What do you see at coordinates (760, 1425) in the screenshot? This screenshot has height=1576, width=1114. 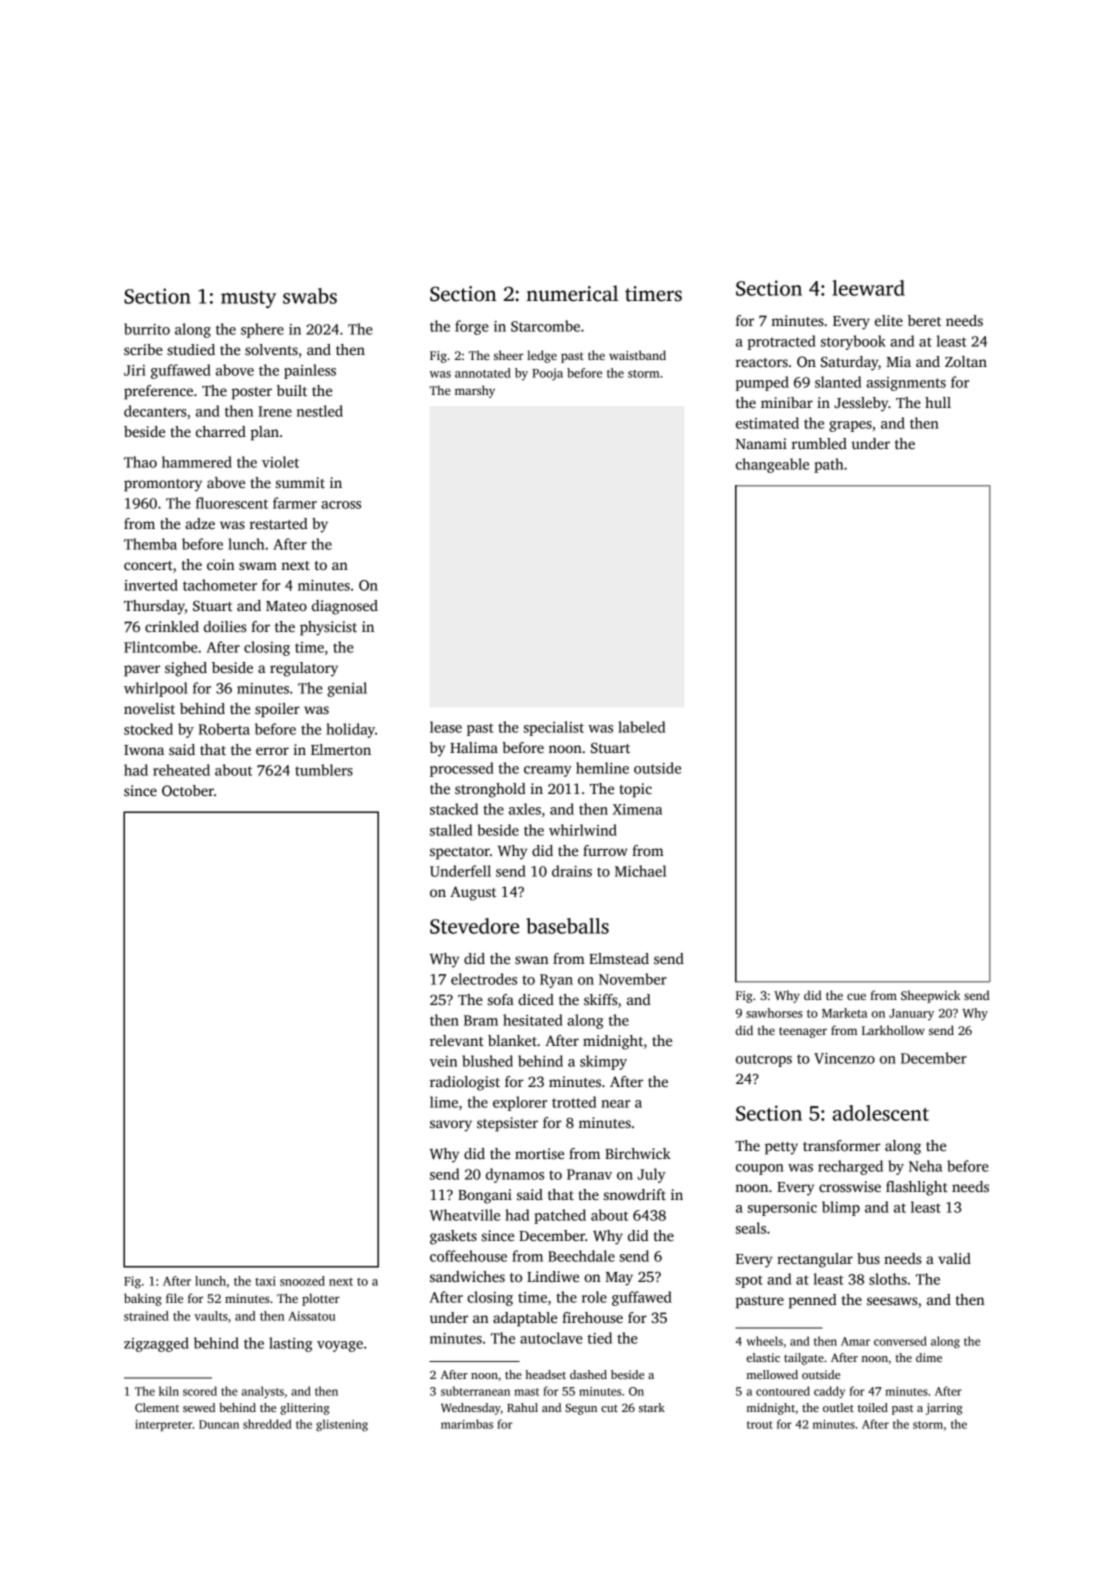 I see `trout` at bounding box center [760, 1425].
